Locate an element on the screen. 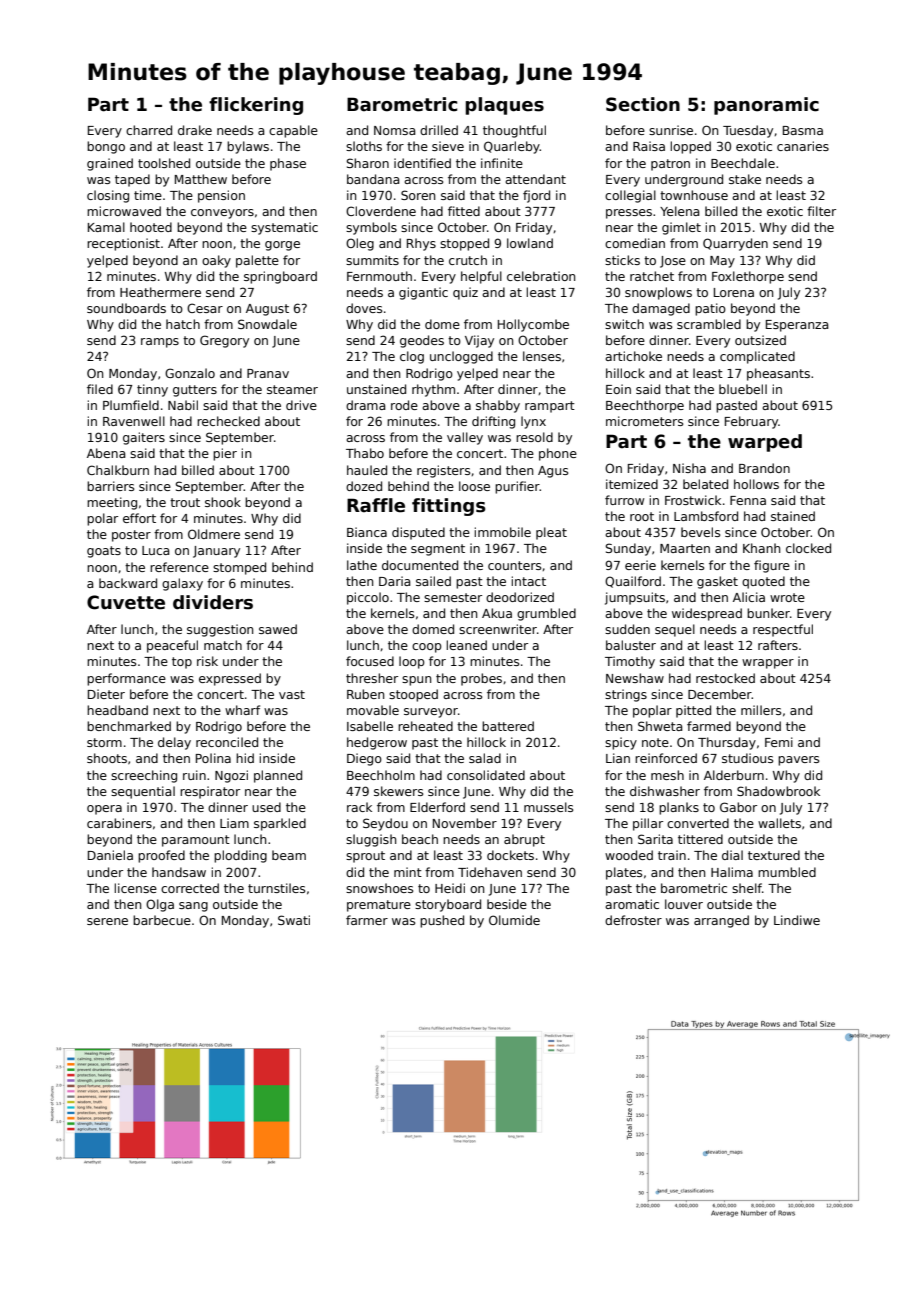  headband is located at coordinates (117, 710).
